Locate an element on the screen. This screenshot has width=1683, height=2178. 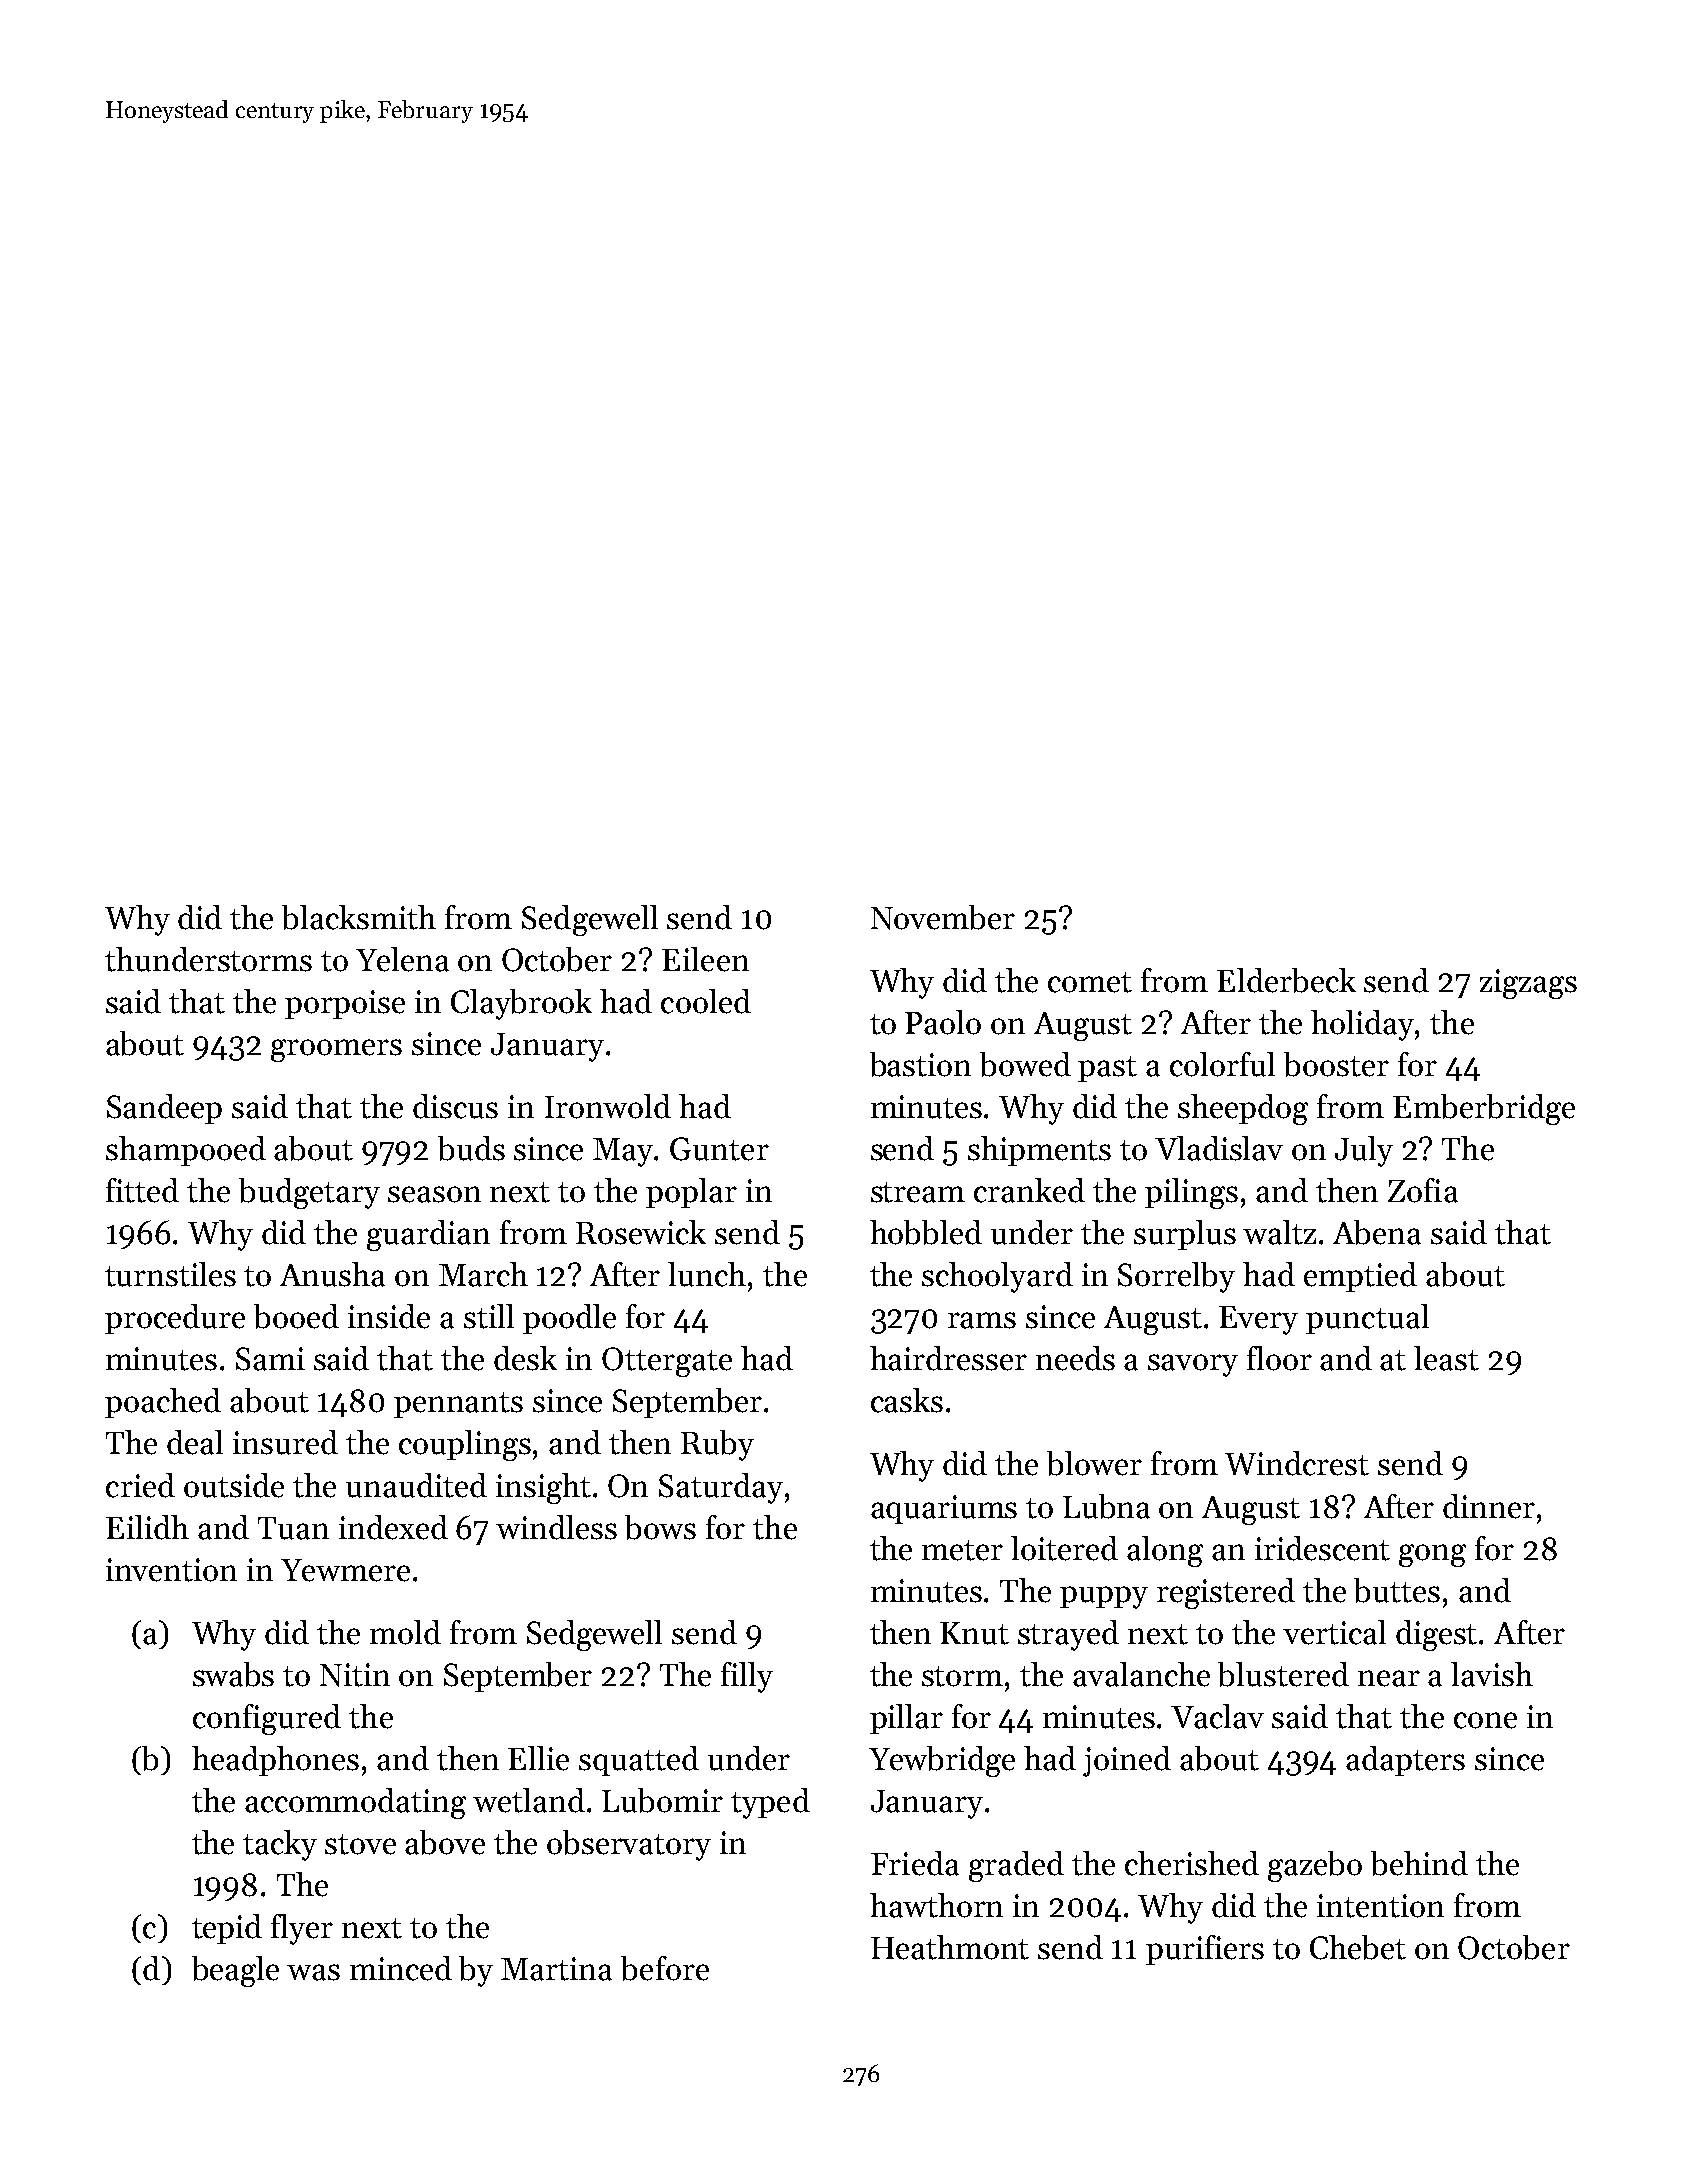
bowed is located at coordinates (1025, 1064).
